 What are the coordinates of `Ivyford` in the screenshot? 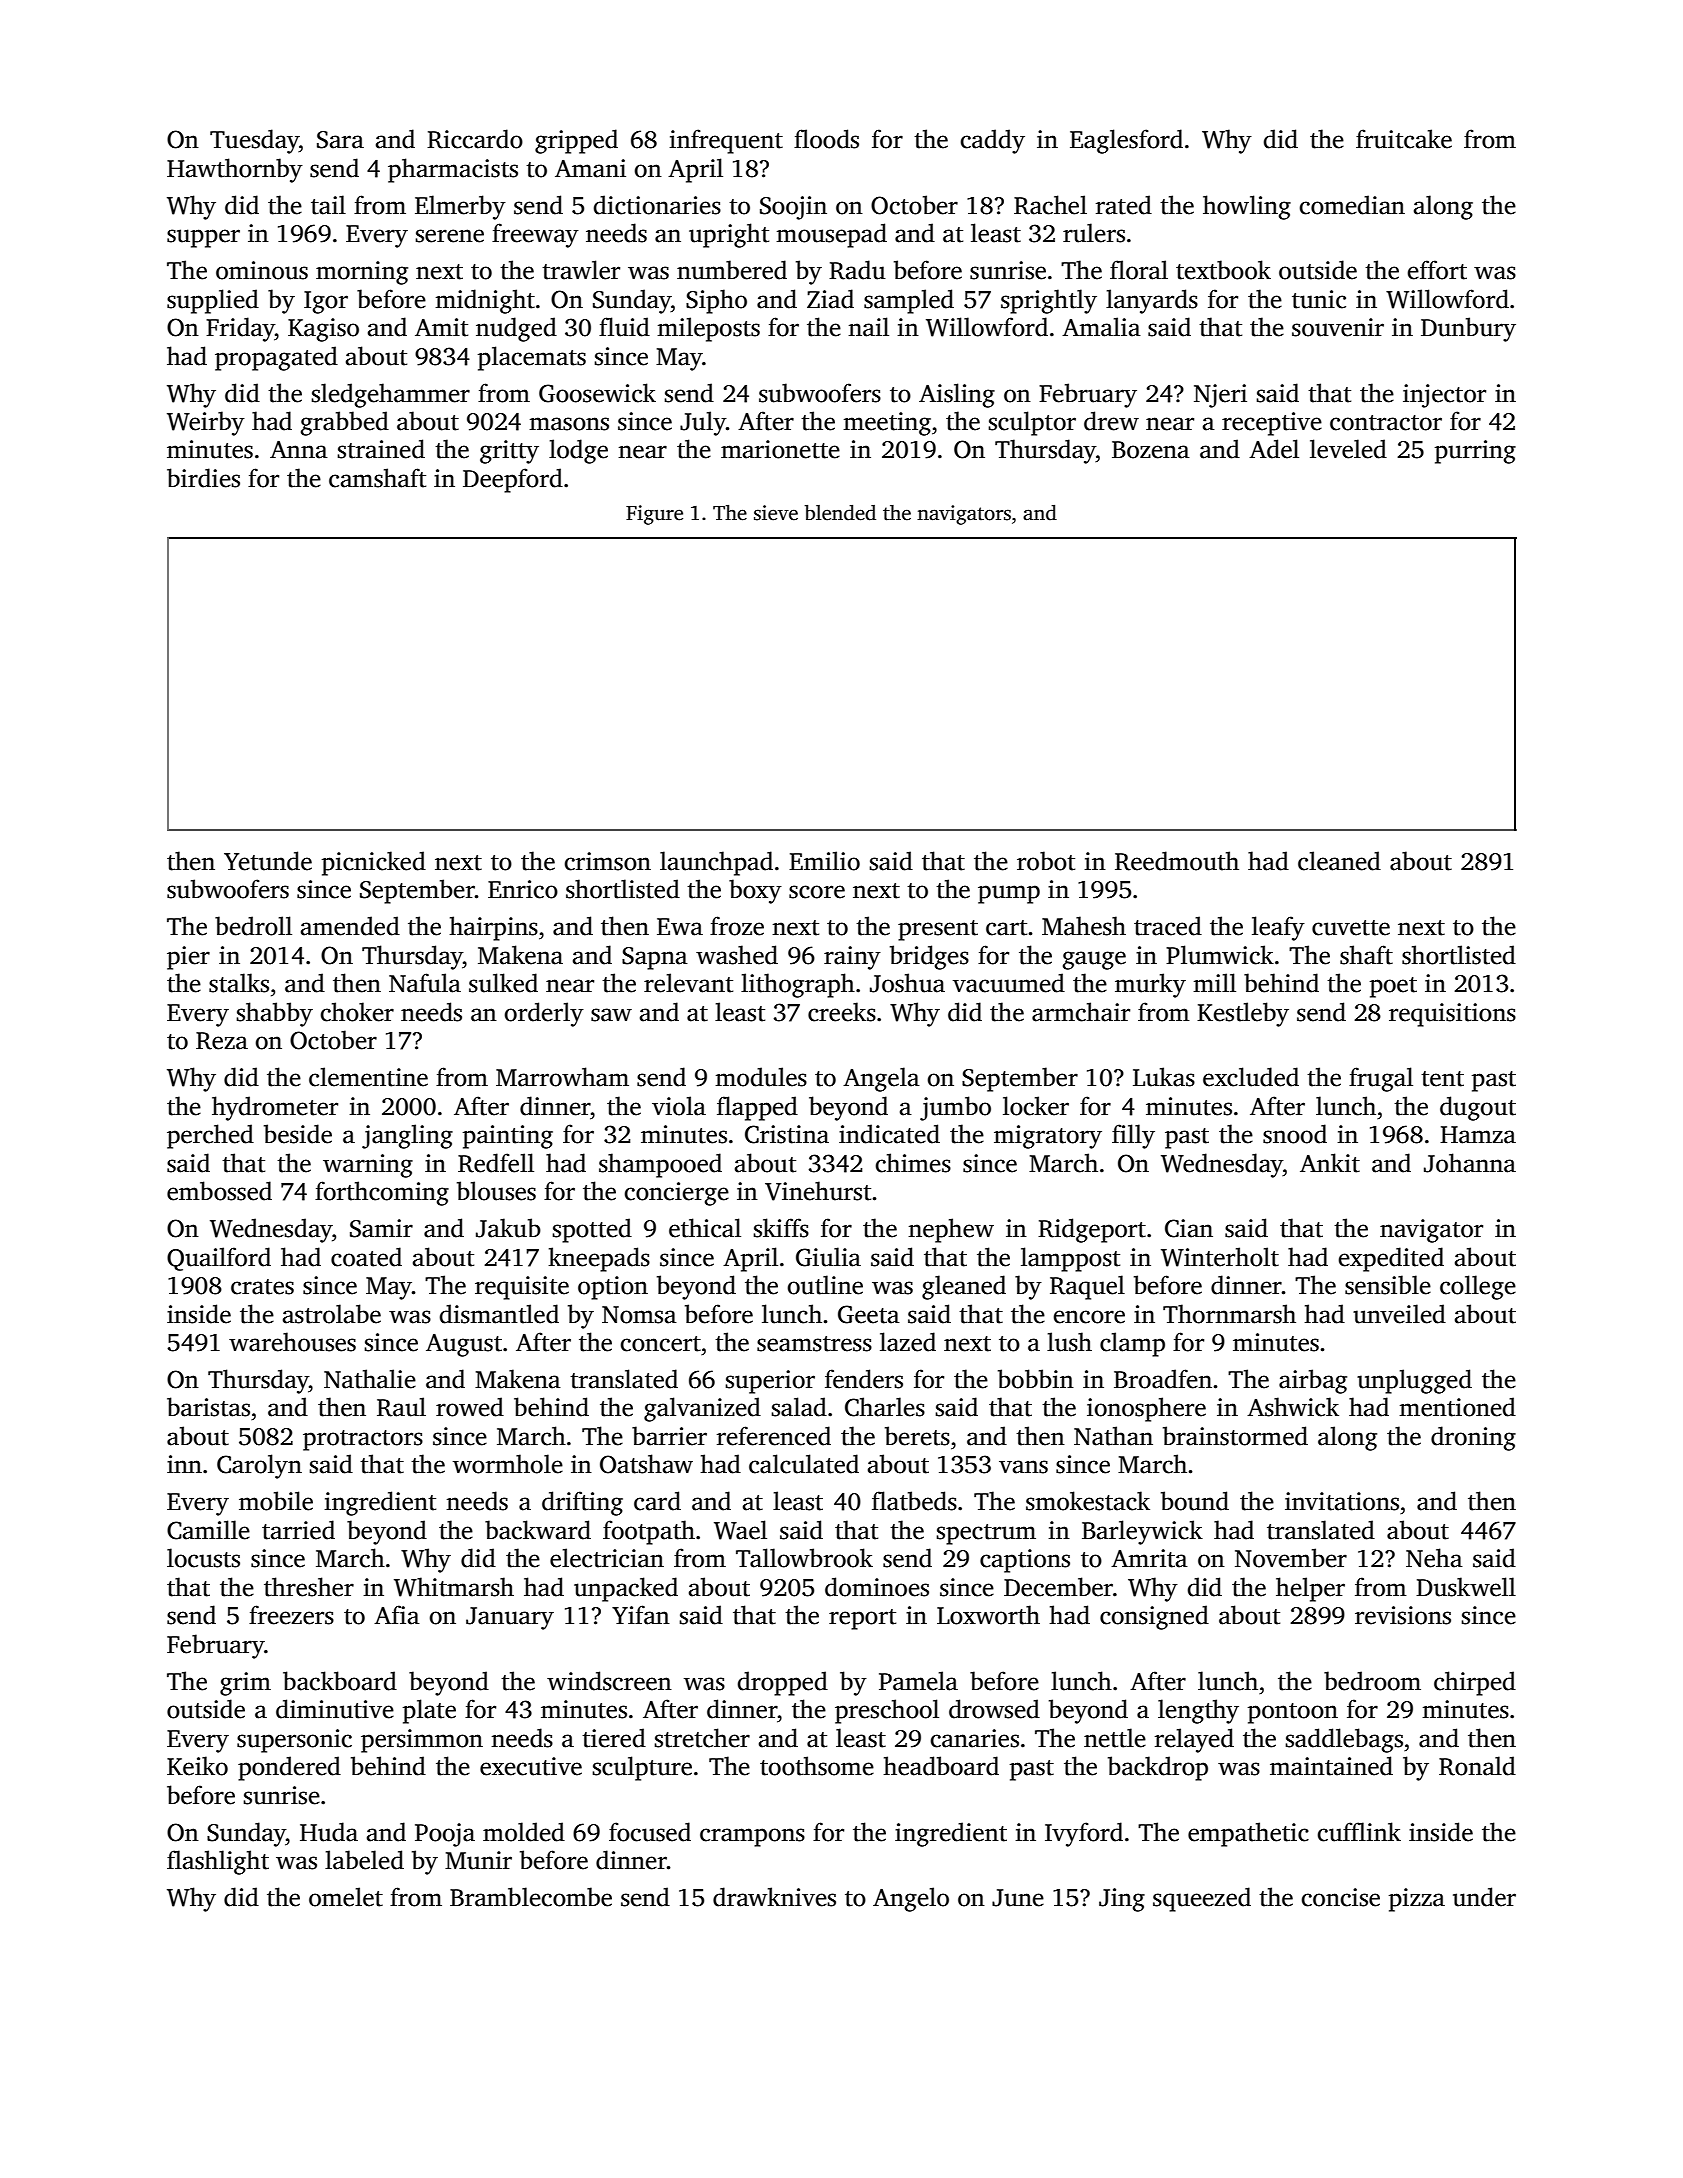 It's located at (1084, 1834).
